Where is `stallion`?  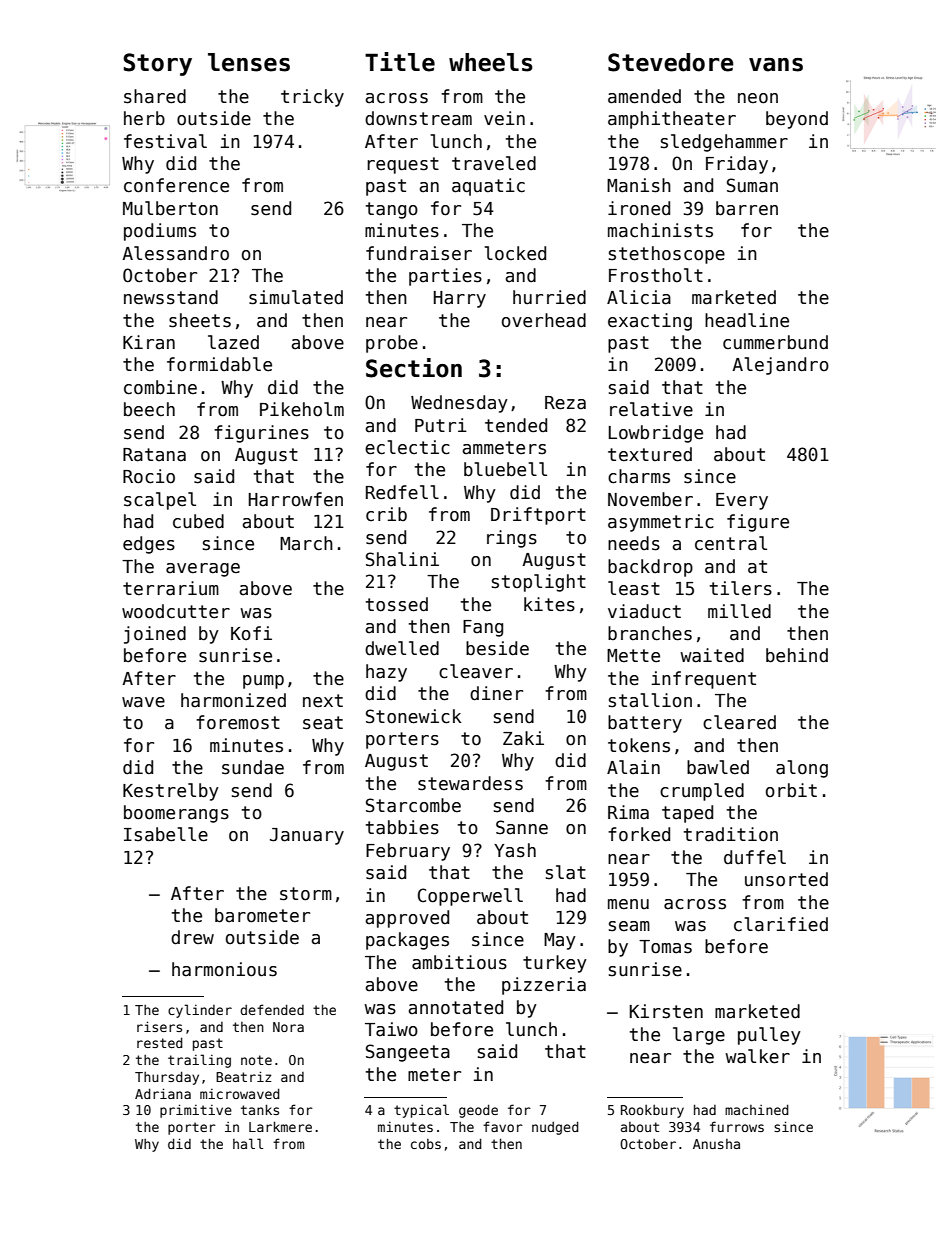
stallion is located at coordinates (650, 700).
